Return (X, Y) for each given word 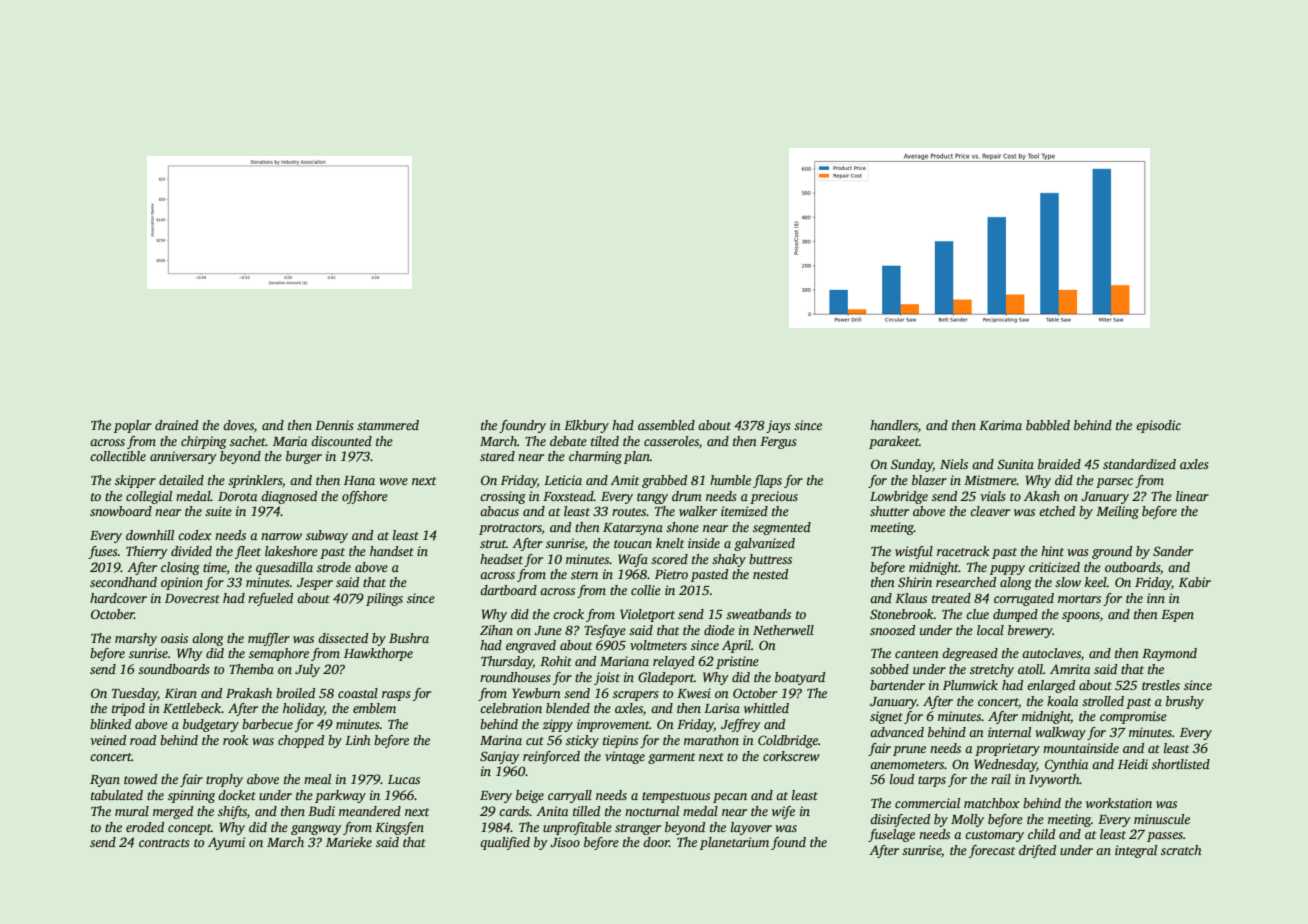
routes (629, 512)
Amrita (1070, 669)
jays (778, 426)
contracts (164, 843)
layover (751, 828)
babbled (1048, 425)
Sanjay (500, 757)
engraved (531, 646)
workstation (1119, 803)
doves (238, 425)
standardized (1139, 464)
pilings (384, 599)
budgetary (211, 725)
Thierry (147, 552)
